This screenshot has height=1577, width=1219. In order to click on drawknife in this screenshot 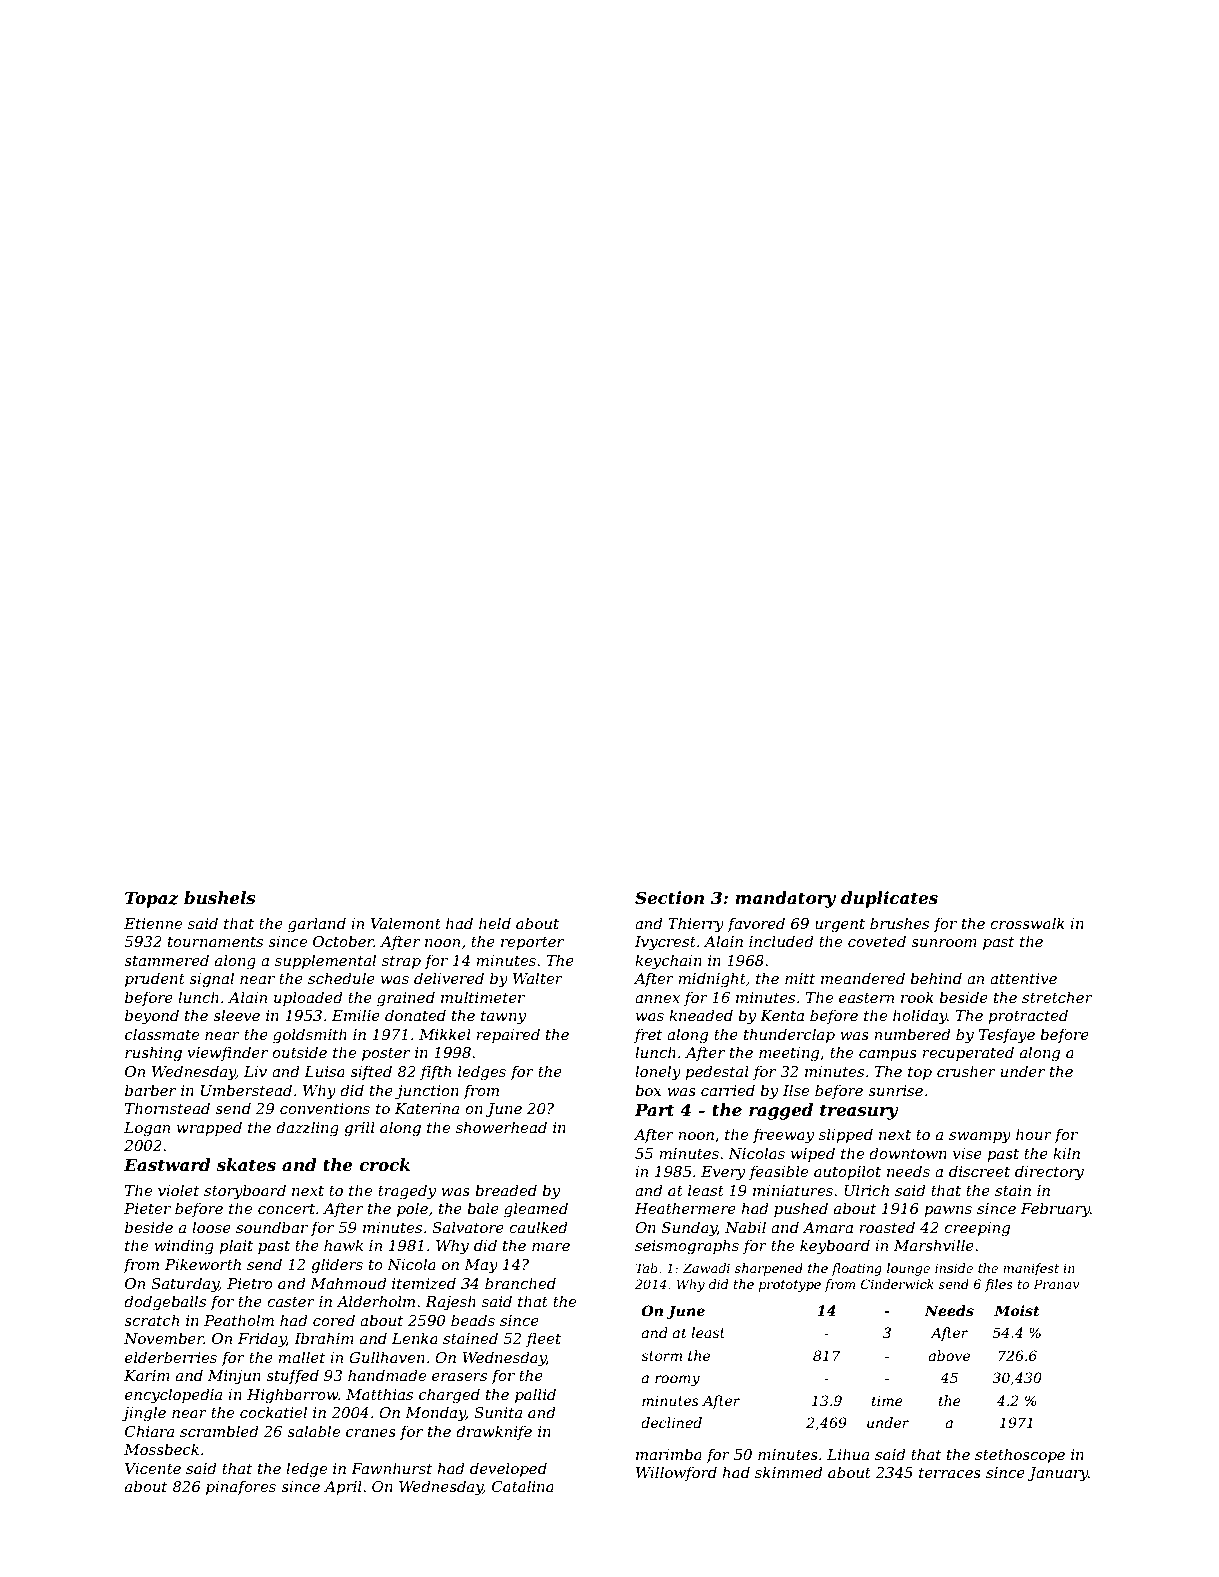, I will do `click(494, 1432)`.
